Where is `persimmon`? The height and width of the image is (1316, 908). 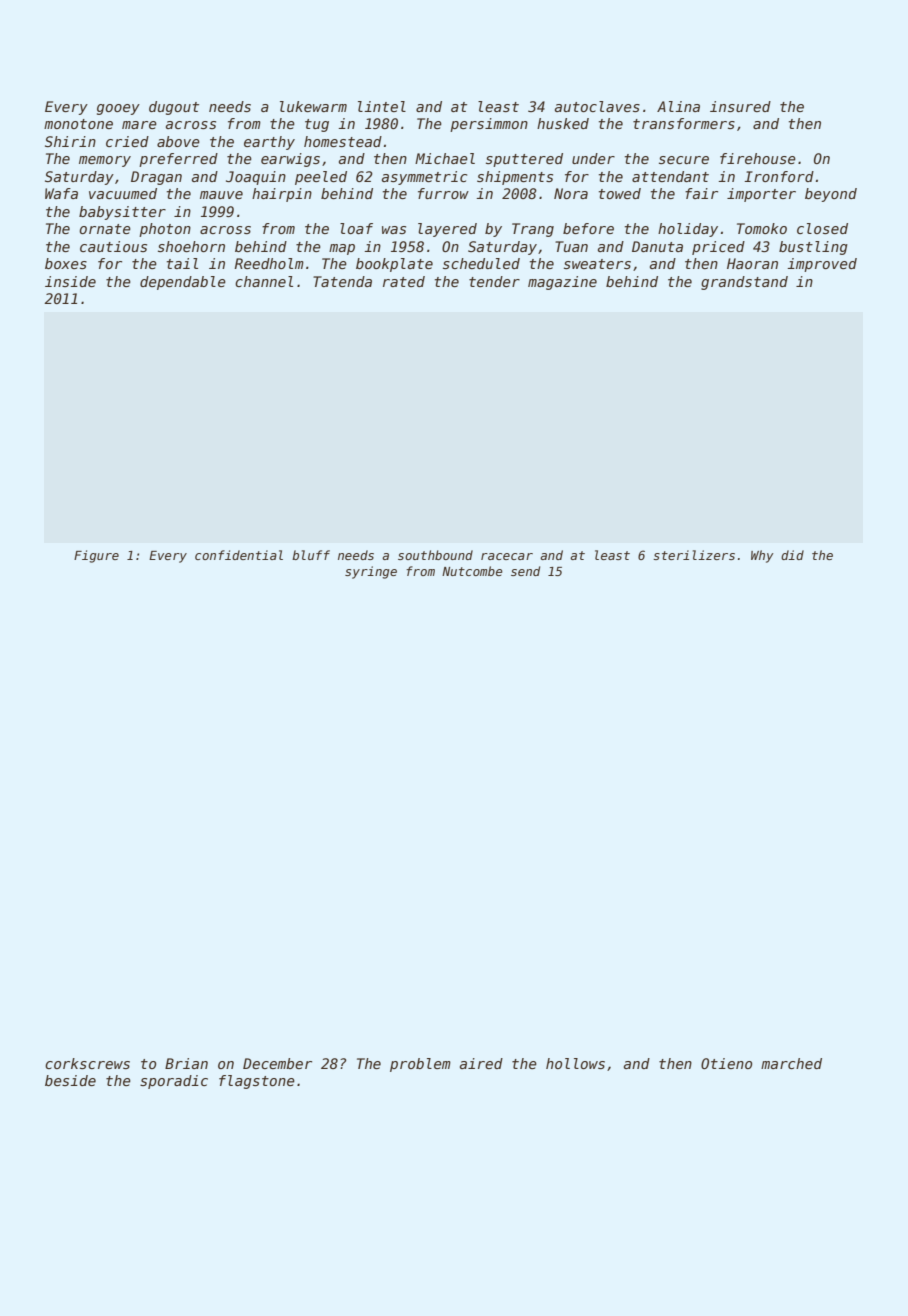 persimmon is located at coordinates (489, 125).
